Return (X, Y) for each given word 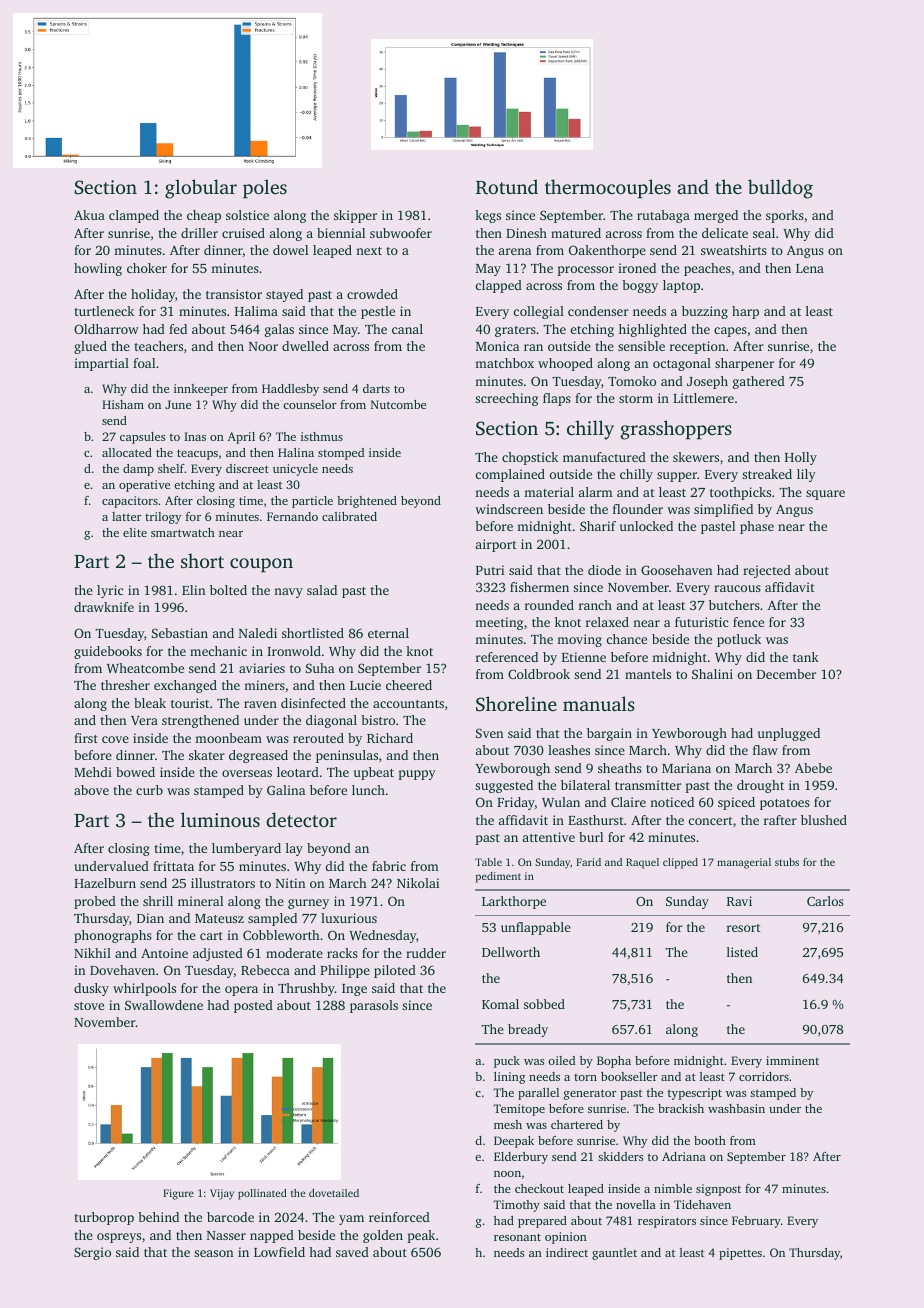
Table (488, 862)
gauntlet (614, 1254)
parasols (374, 1006)
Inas (195, 436)
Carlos (825, 901)
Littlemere (703, 398)
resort (744, 928)
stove (89, 1006)
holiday (153, 295)
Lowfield (279, 1252)
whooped (565, 364)
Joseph (707, 382)
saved (352, 1252)
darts (376, 388)
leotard (298, 772)
